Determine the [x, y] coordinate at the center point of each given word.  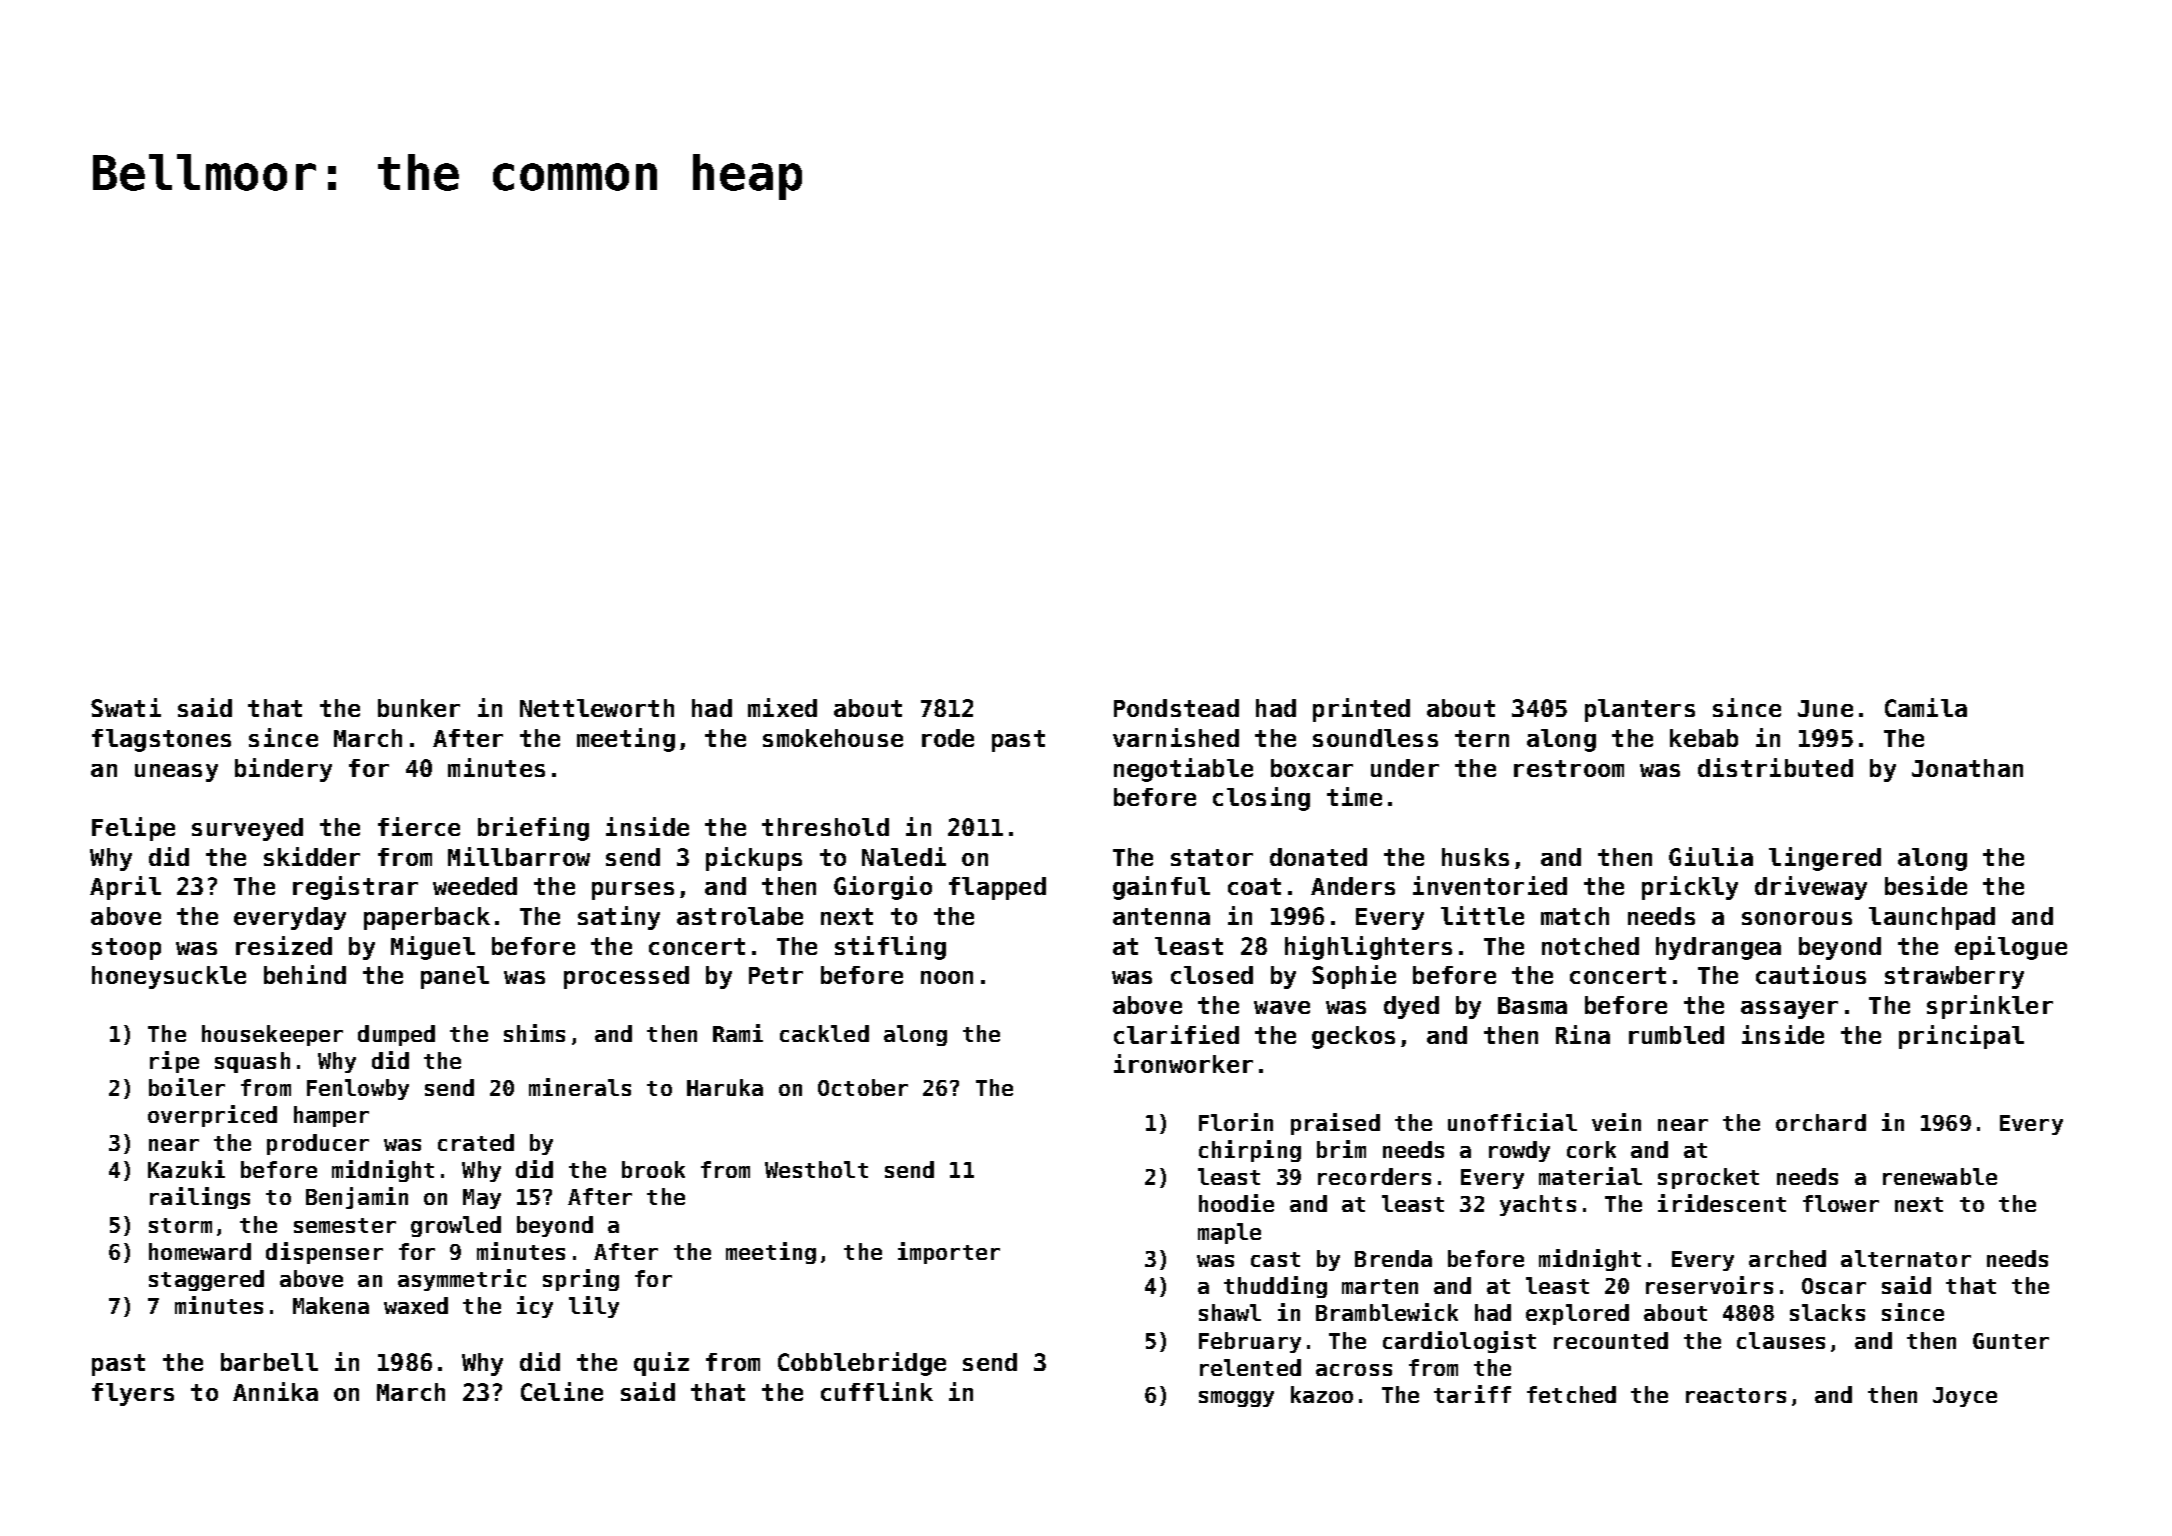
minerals [580, 1087]
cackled [824, 1033]
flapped [997, 888]
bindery [283, 770]
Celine [562, 1391]
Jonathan [1967, 768]
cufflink [877, 1391]
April [125, 888]
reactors [1736, 1395]
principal [1961, 1037]
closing [1261, 799]
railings [200, 1198]
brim [1341, 1149]
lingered [1825, 859]
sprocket [1708, 1178]
